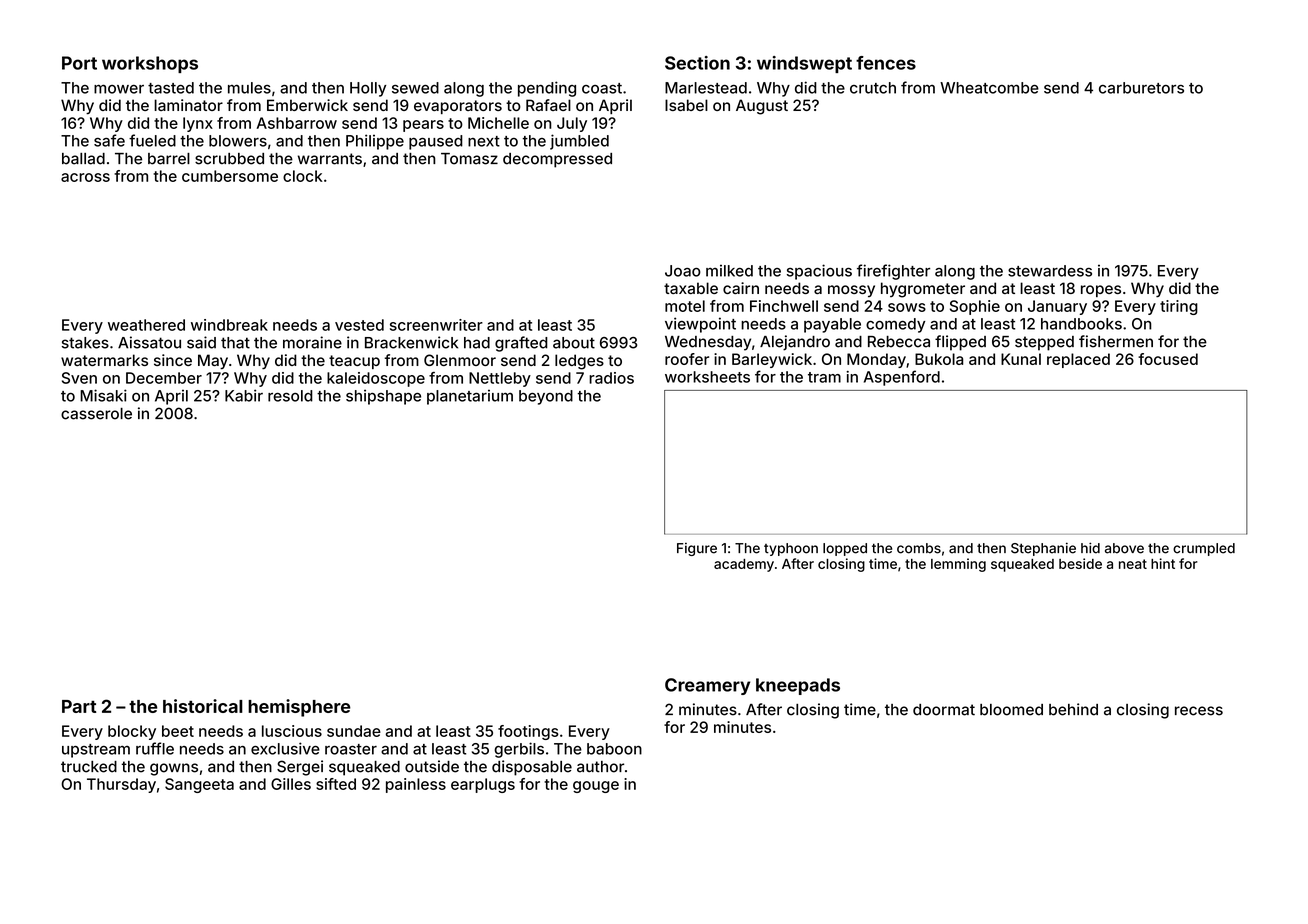 This screenshot has height=924, width=1308. Describe the element at coordinates (1090, 548) in the screenshot. I see `hid` at that location.
